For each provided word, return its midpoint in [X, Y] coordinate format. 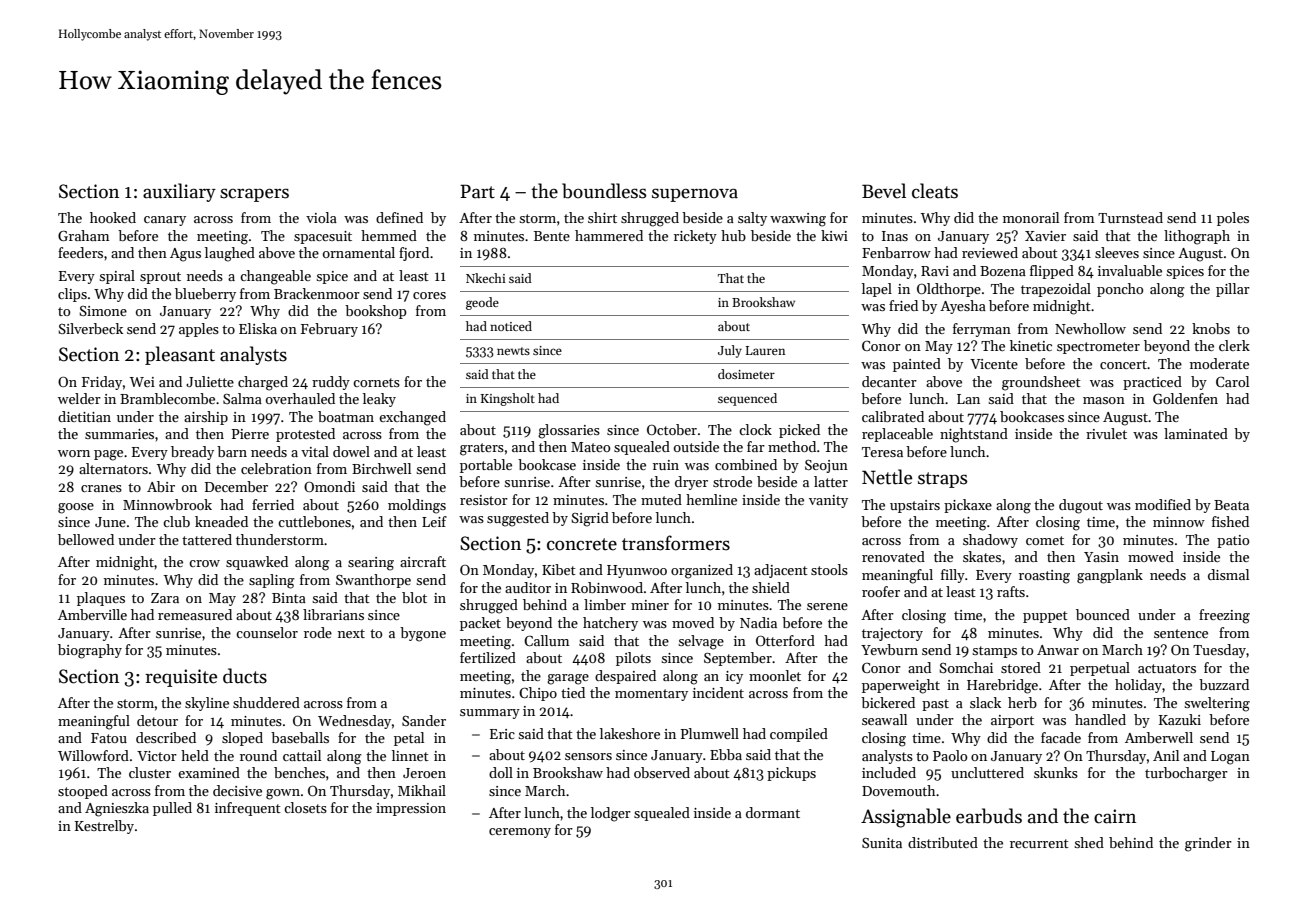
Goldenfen [1185, 398]
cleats [935, 191]
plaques [101, 599]
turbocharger [1186, 774]
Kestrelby [104, 827]
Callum [546, 640]
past [935, 705]
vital [315, 451]
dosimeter [746, 374]
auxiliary [179, 192]
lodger [611, 814]
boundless [604, 191]
